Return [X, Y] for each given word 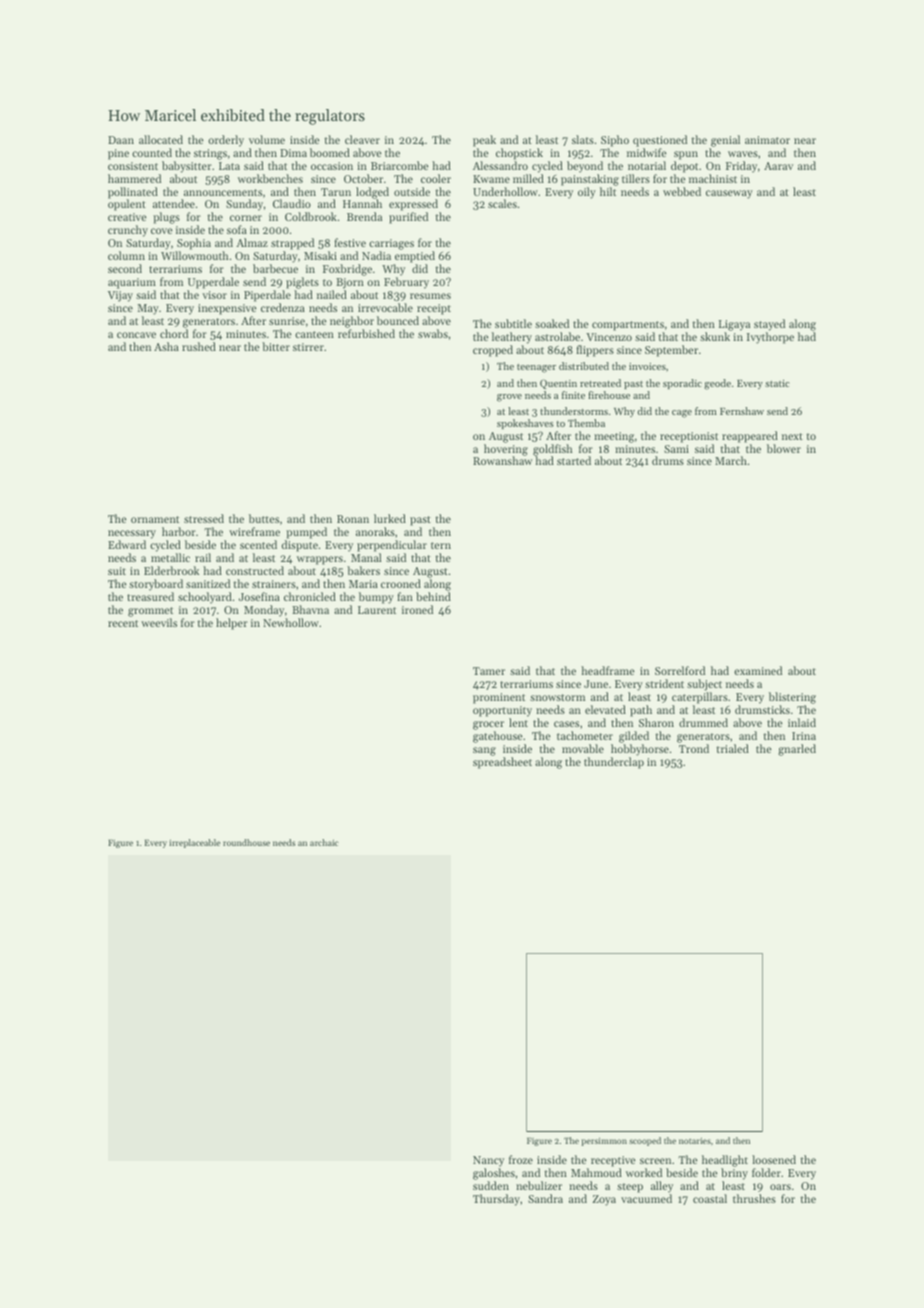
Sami [676, 449]
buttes [264, 518]
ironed [417, 609]
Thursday [496, 1200]
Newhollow [291, 622]
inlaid [802, 722]
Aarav [778, 166]
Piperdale [267, 296]
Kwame [491, 179]
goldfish [553, 450]
